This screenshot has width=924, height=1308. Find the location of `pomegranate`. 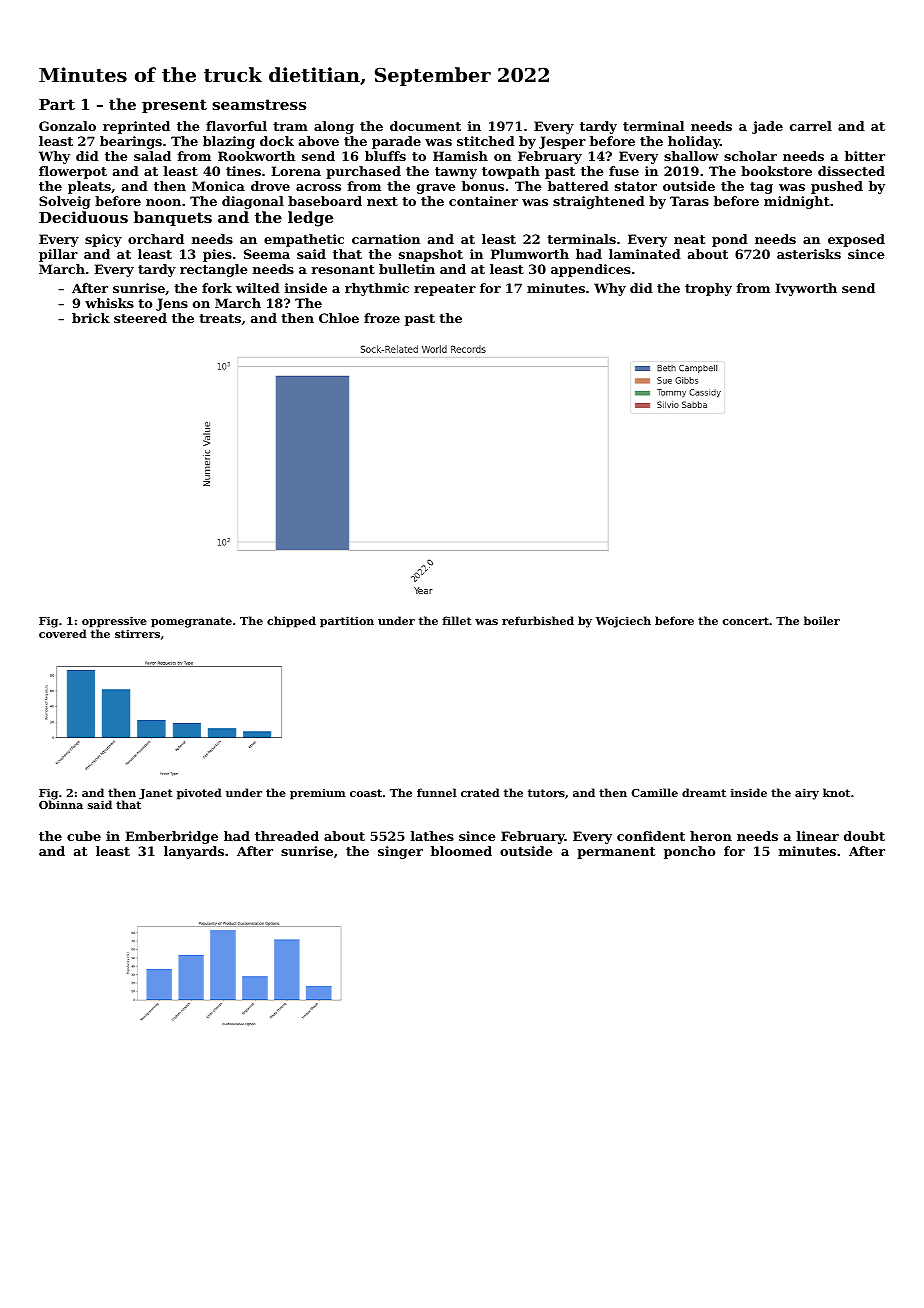

pomegranate is located at coordinates (191, 622).
